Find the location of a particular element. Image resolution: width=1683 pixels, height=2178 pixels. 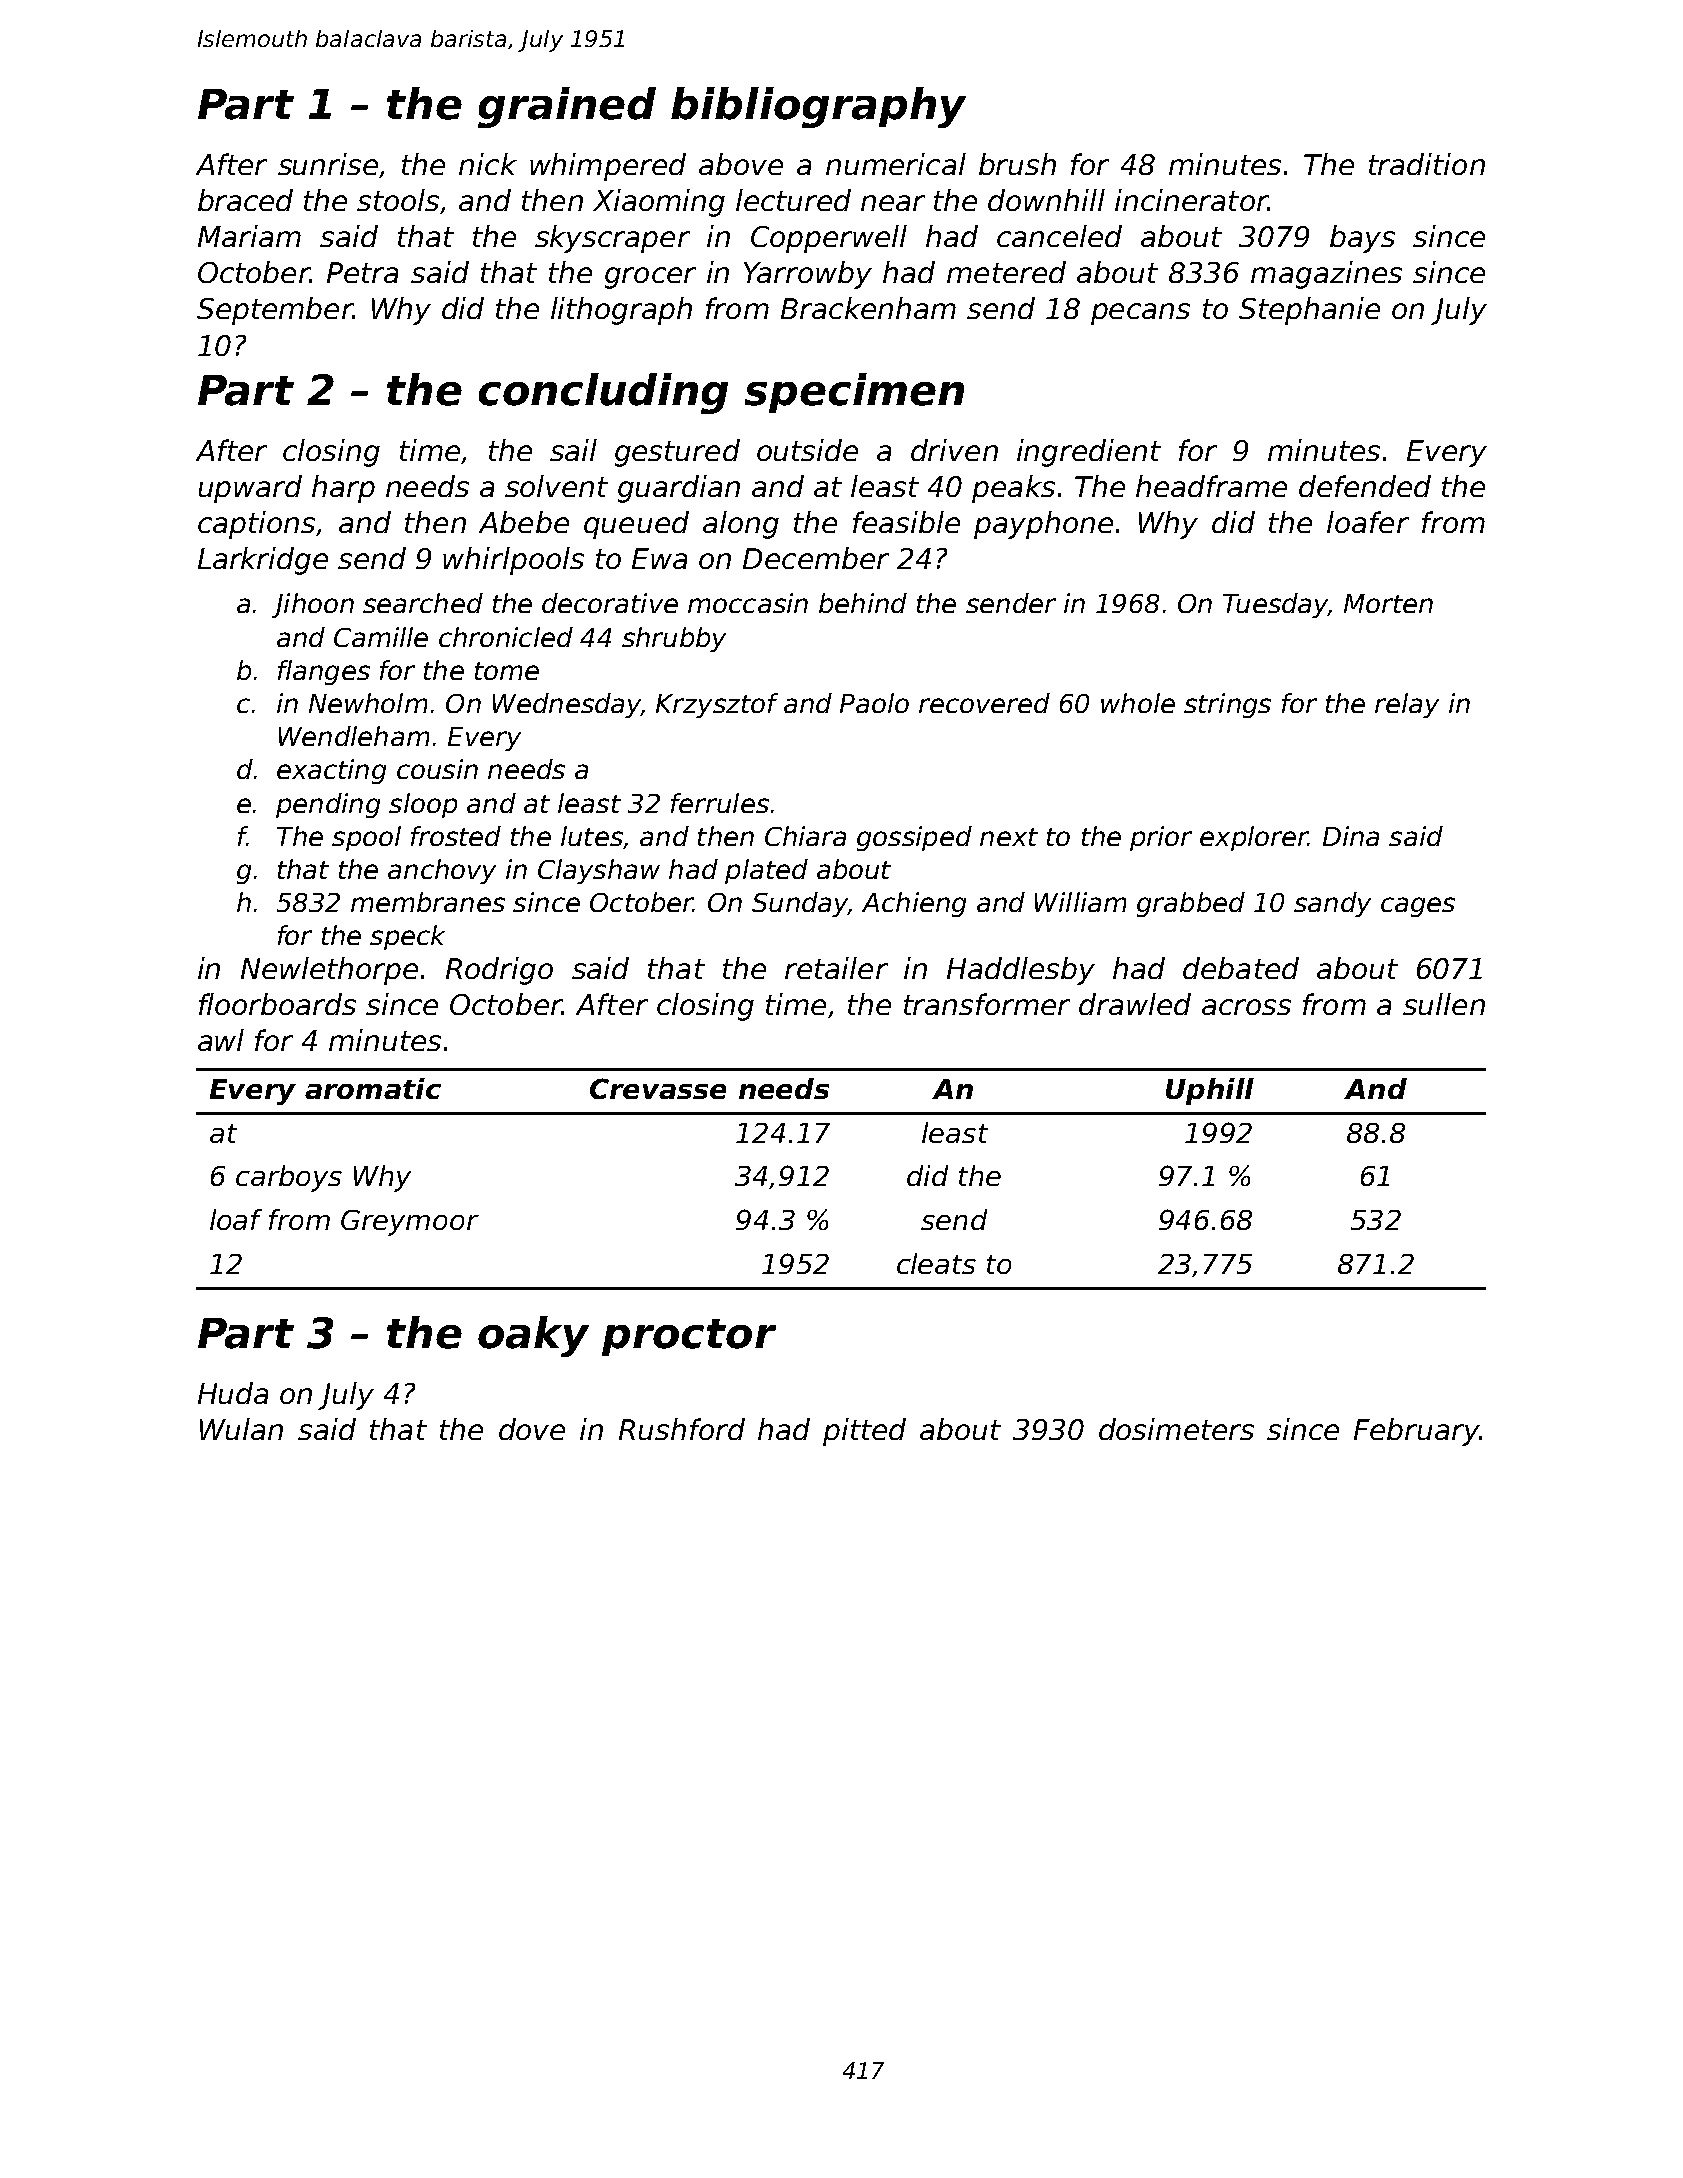

Wulan is located at coordinates (241, 1429).
